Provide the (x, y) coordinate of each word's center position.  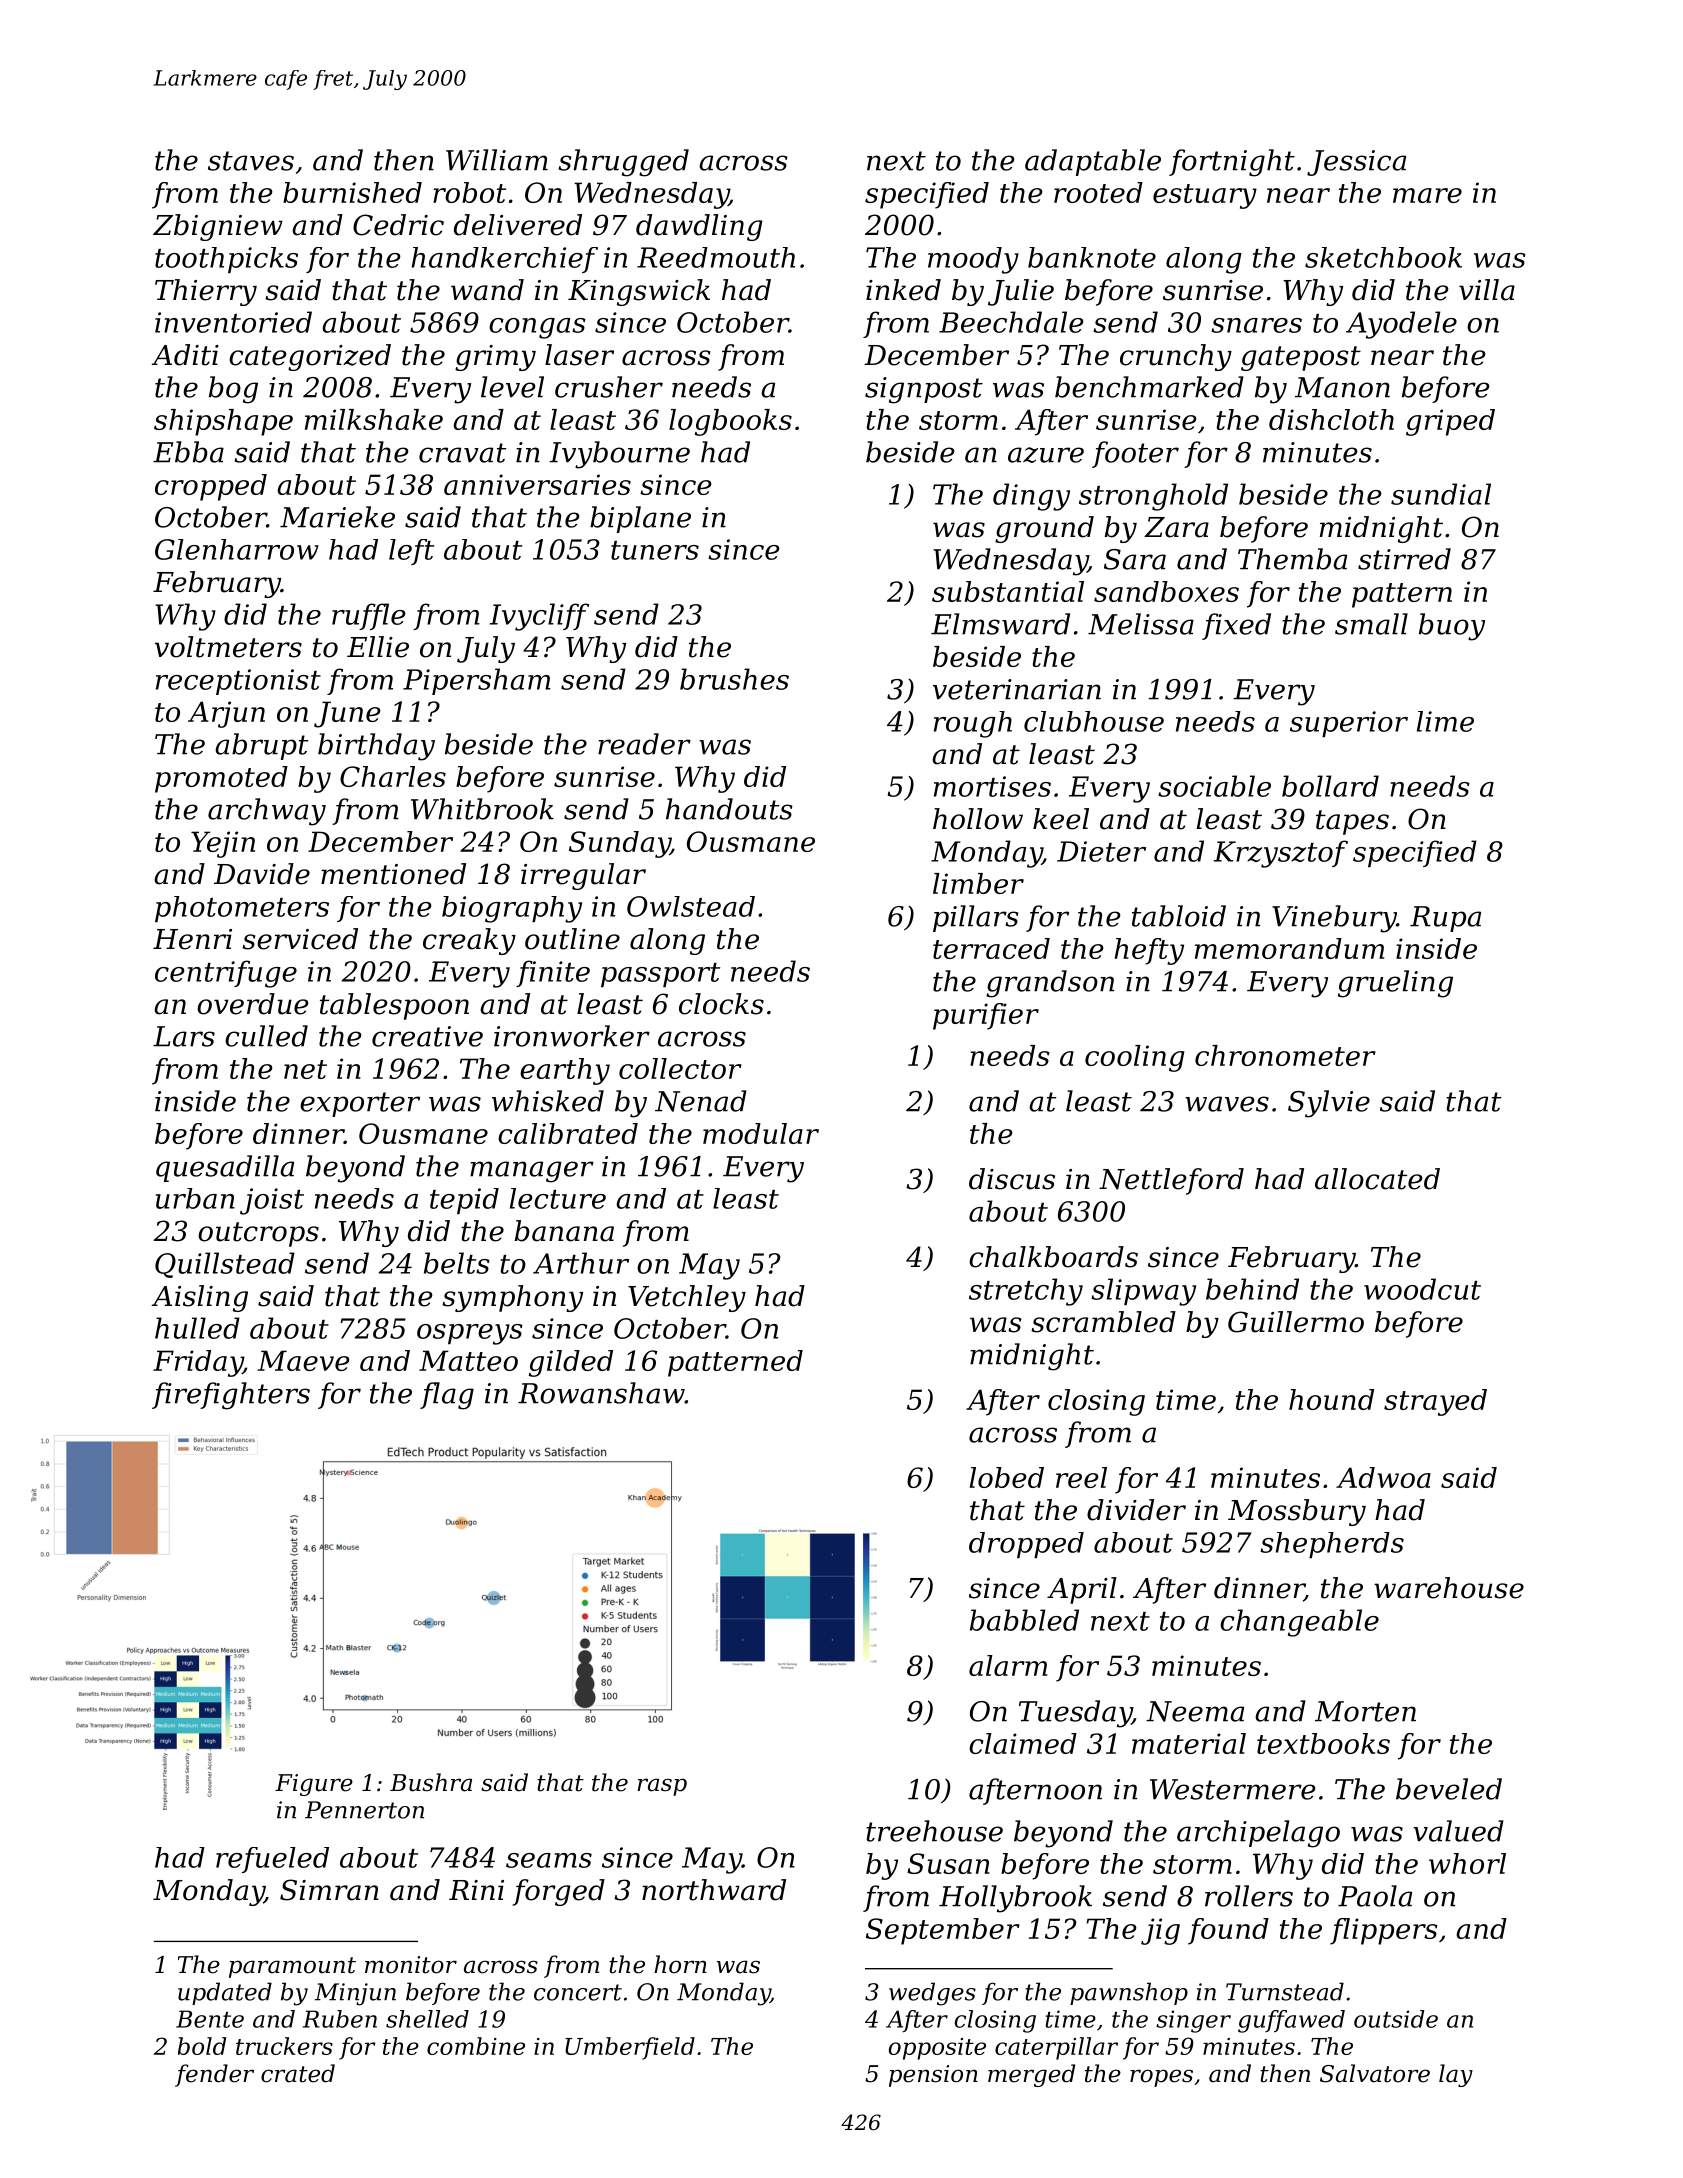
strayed (1435, 1402)
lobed (1007, 1477)
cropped (211, 487)
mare (1427, 195)
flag (447, 1396)
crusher (609, 387)
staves (251, 161)
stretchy (1026, 1292)
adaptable (1093, 162)
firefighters (231, 1396)
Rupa (1445, 919)
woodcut (1422, 1289)
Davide (262, 874)
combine (476, 2046)
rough (973, 724)
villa (1487, 290)
